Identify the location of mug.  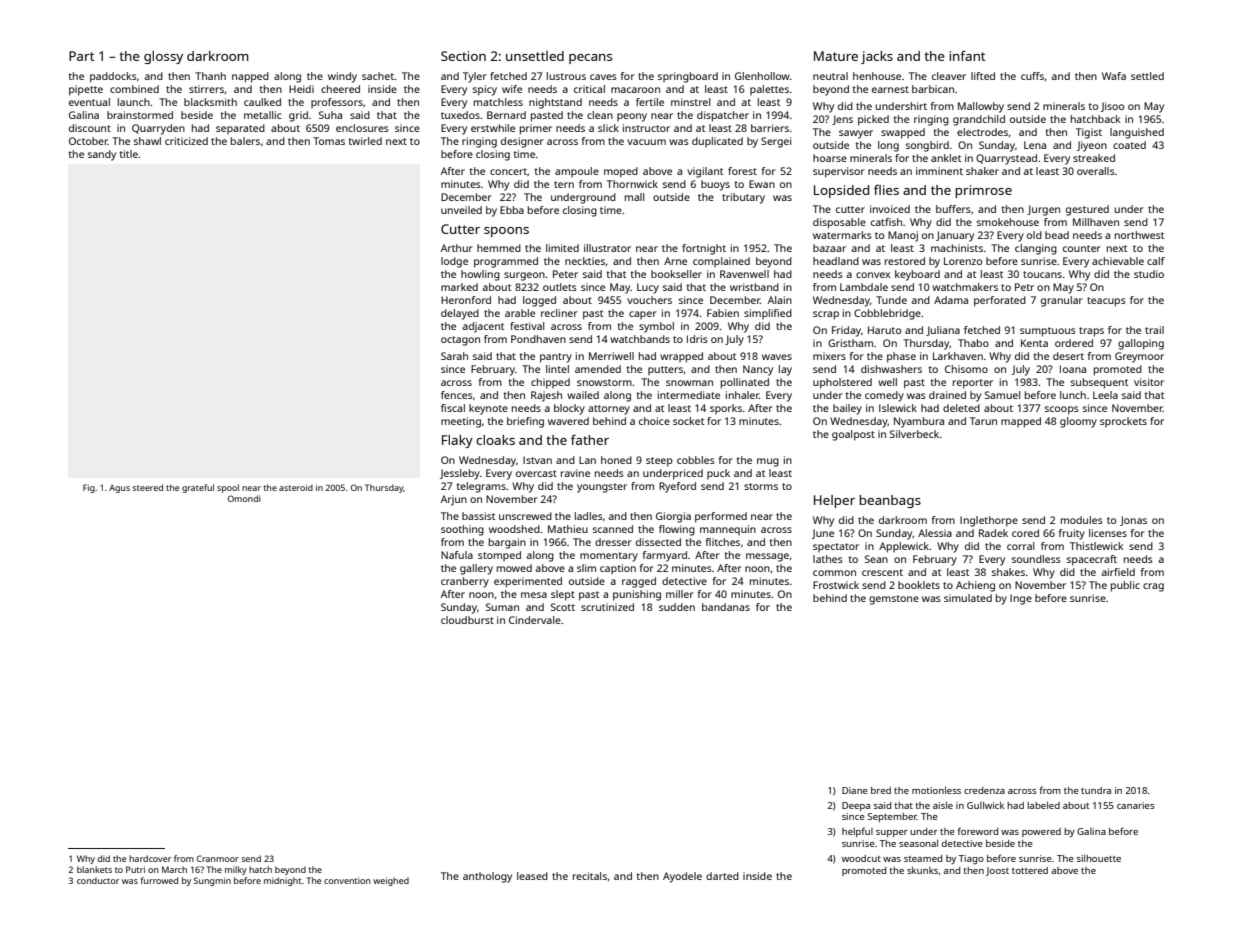
(768, 462).
